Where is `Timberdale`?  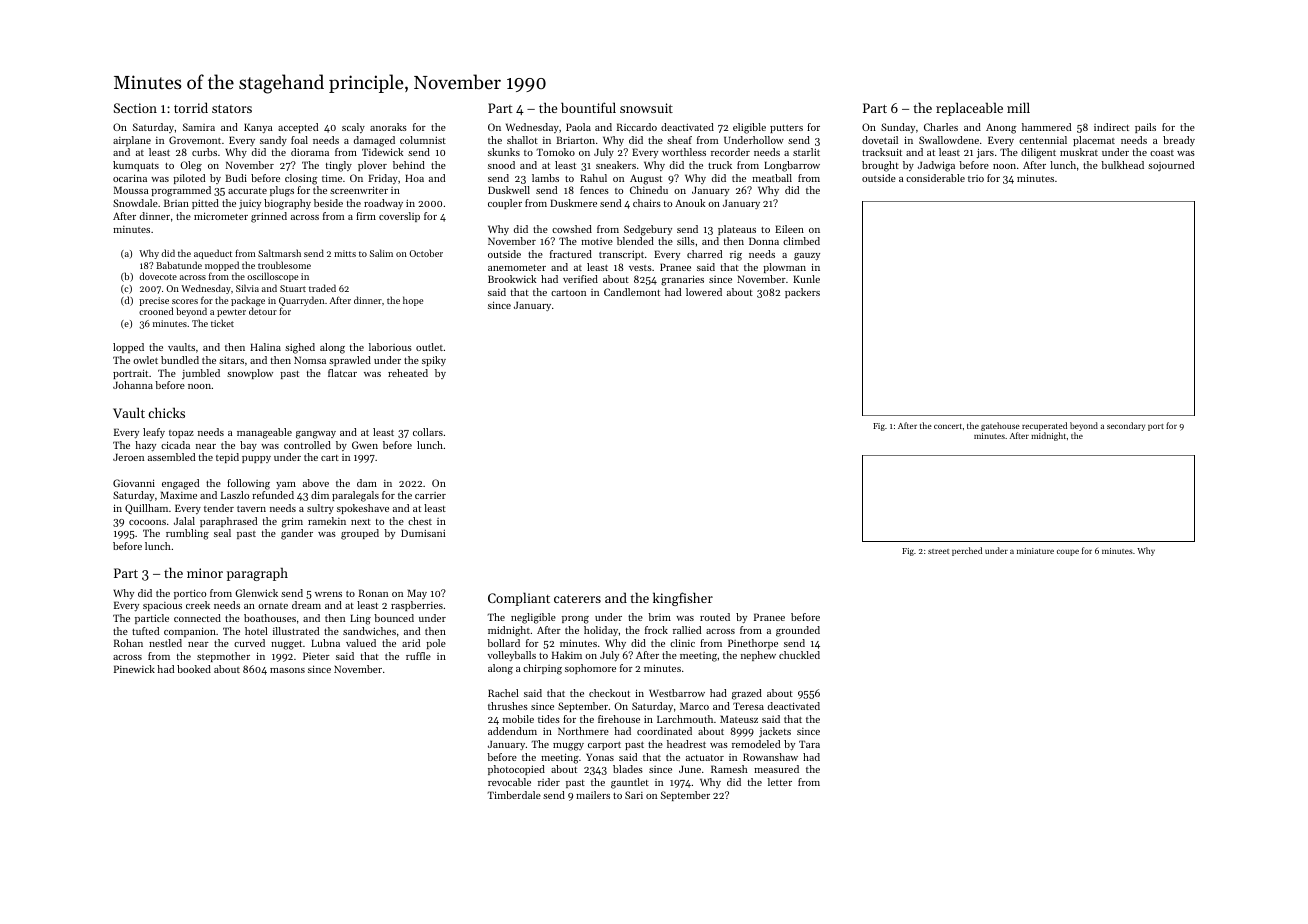 Timberdale is located at coordinates (514, 795).
